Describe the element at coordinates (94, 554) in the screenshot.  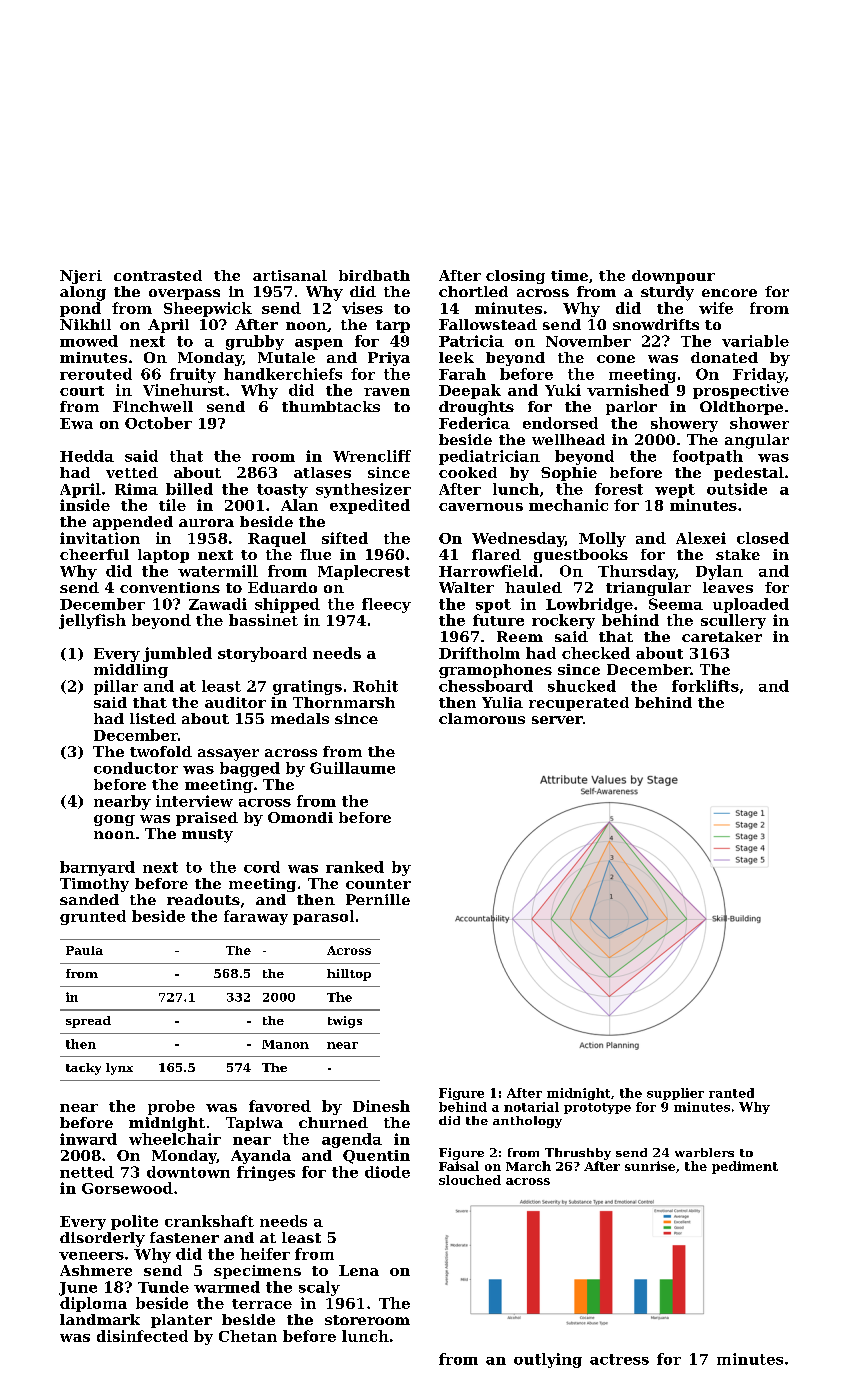
I see `cheerful` at that location.
